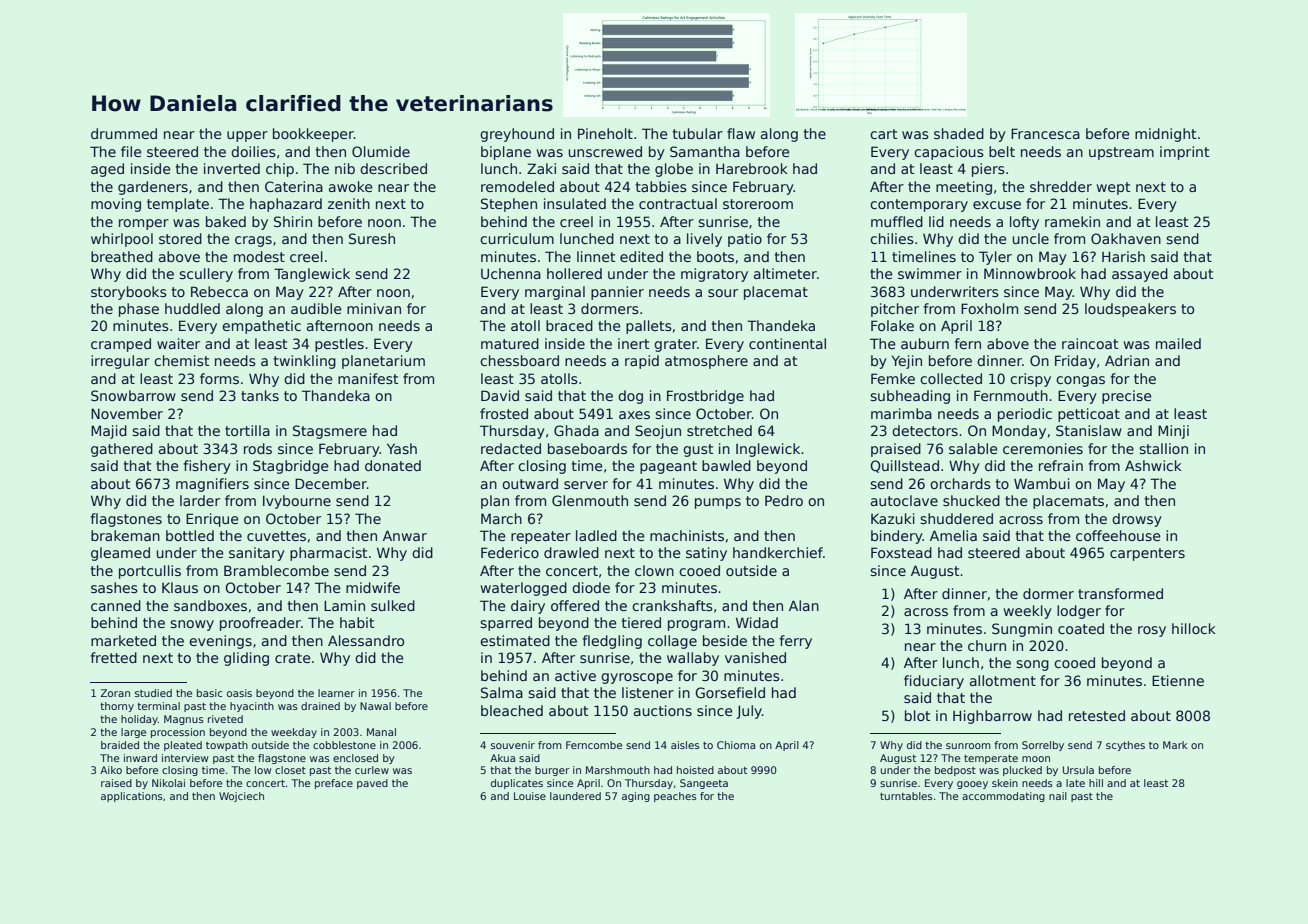 Image resolution: width=1308 pixels, height=924 pixels. What do you see at coordinates (758, 204) in the image?
I see `storeroom` at bounding box center [758, 204].
